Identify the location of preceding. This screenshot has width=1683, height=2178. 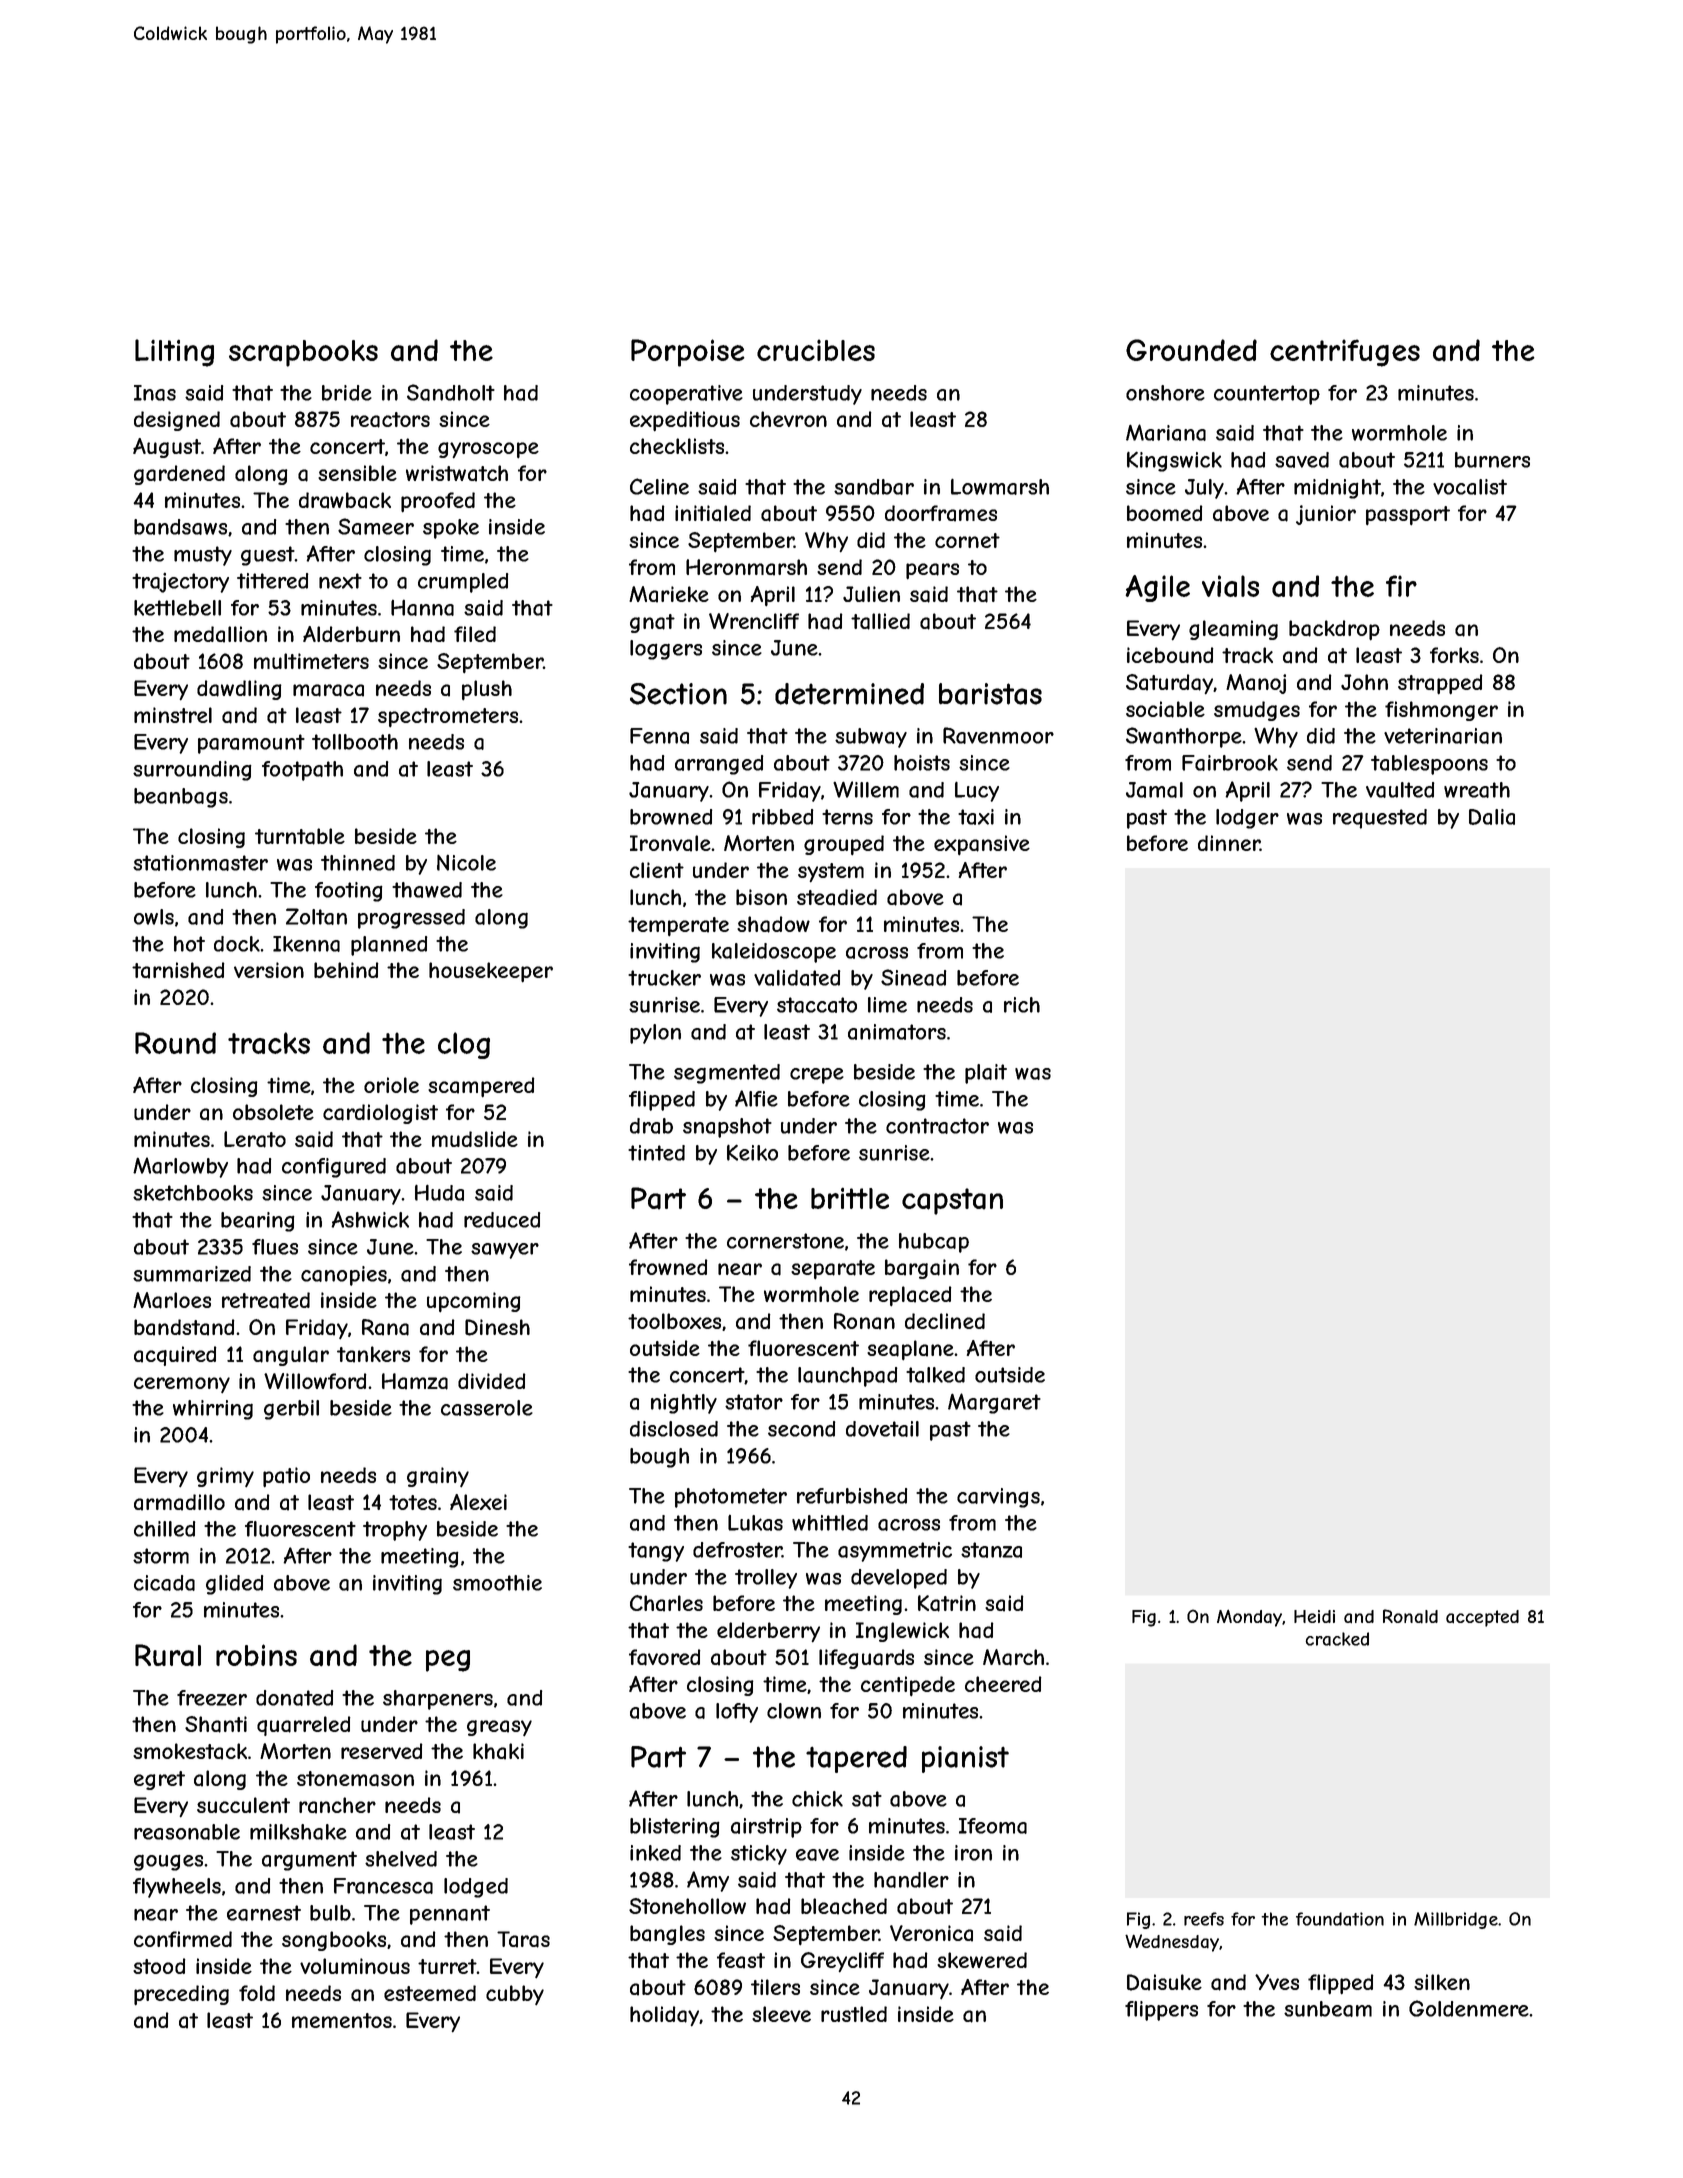
(181, 1995).
